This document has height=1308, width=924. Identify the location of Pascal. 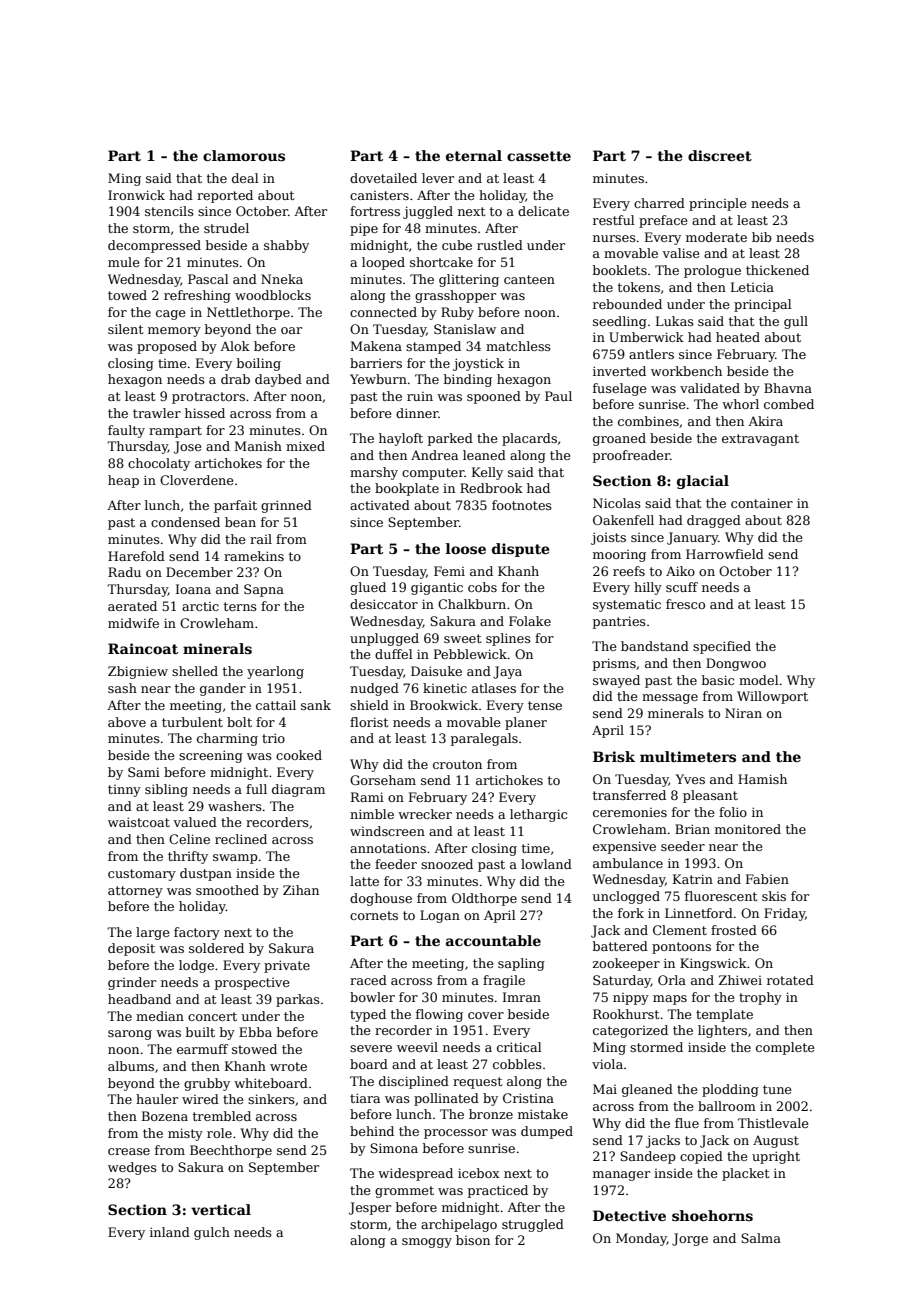
(208, 279).
